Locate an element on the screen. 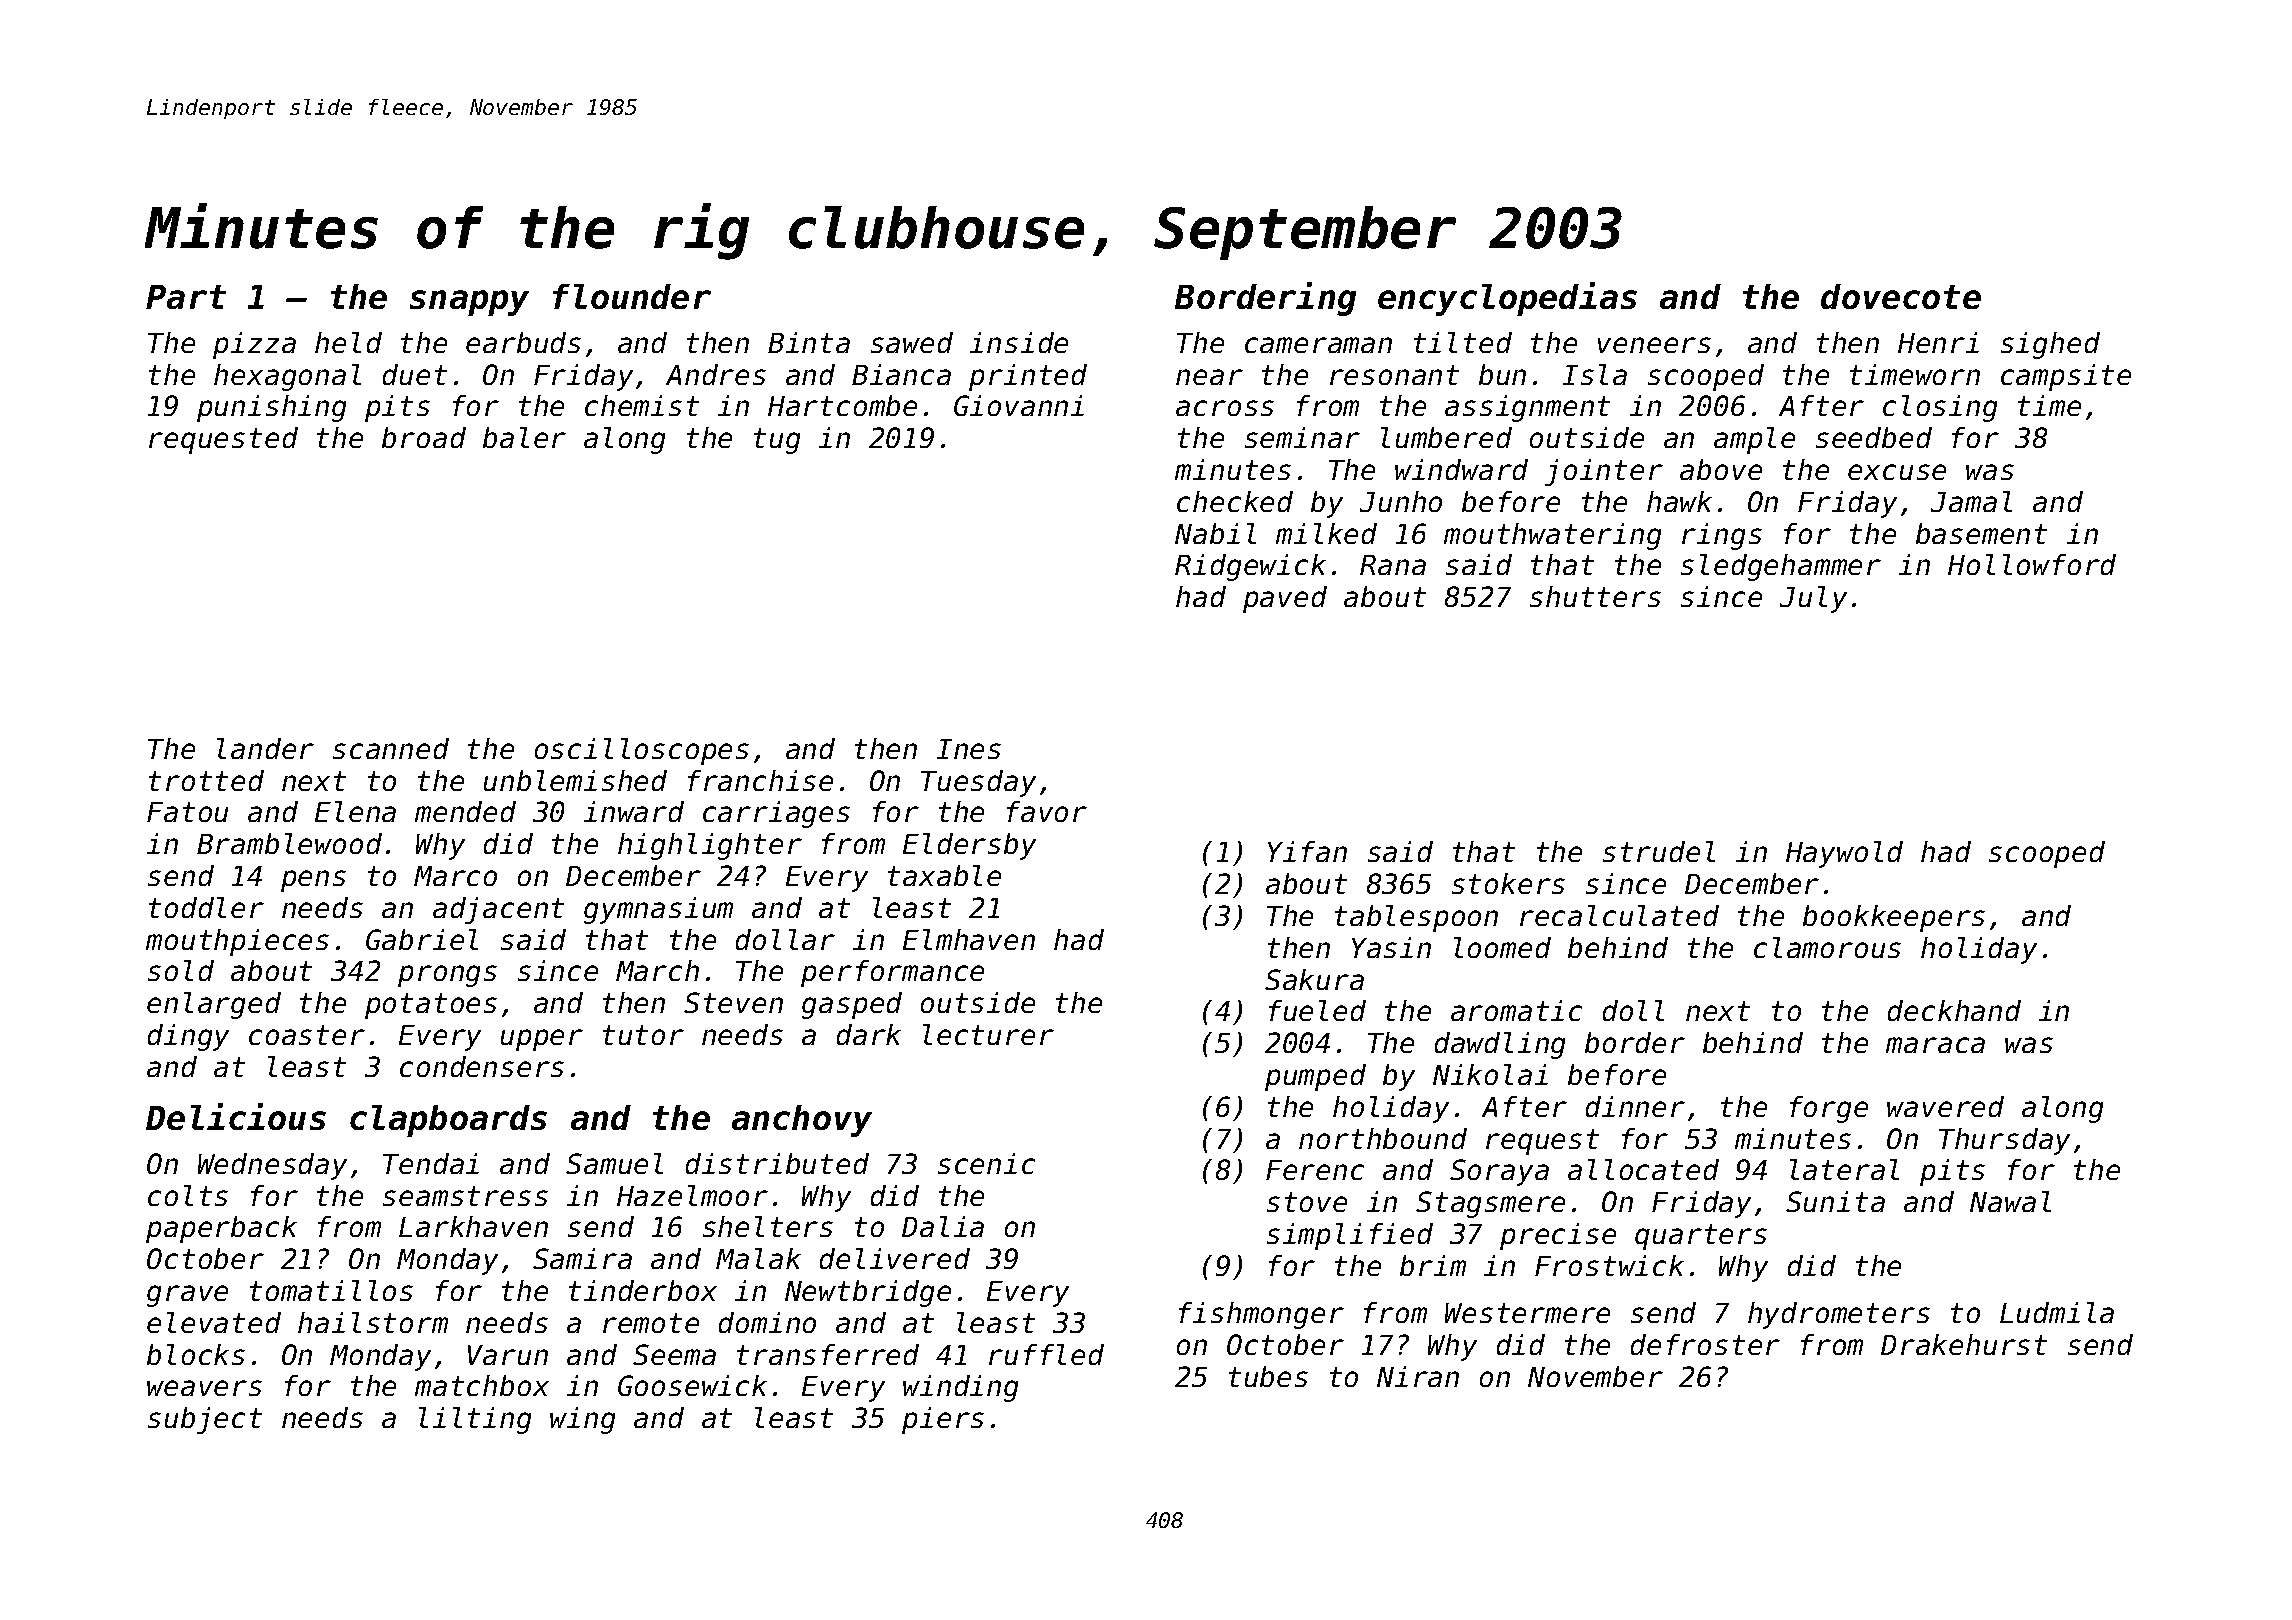 This screenshot has width=2292, height=1620. Haywold is located at coordinates (1844, 854).
